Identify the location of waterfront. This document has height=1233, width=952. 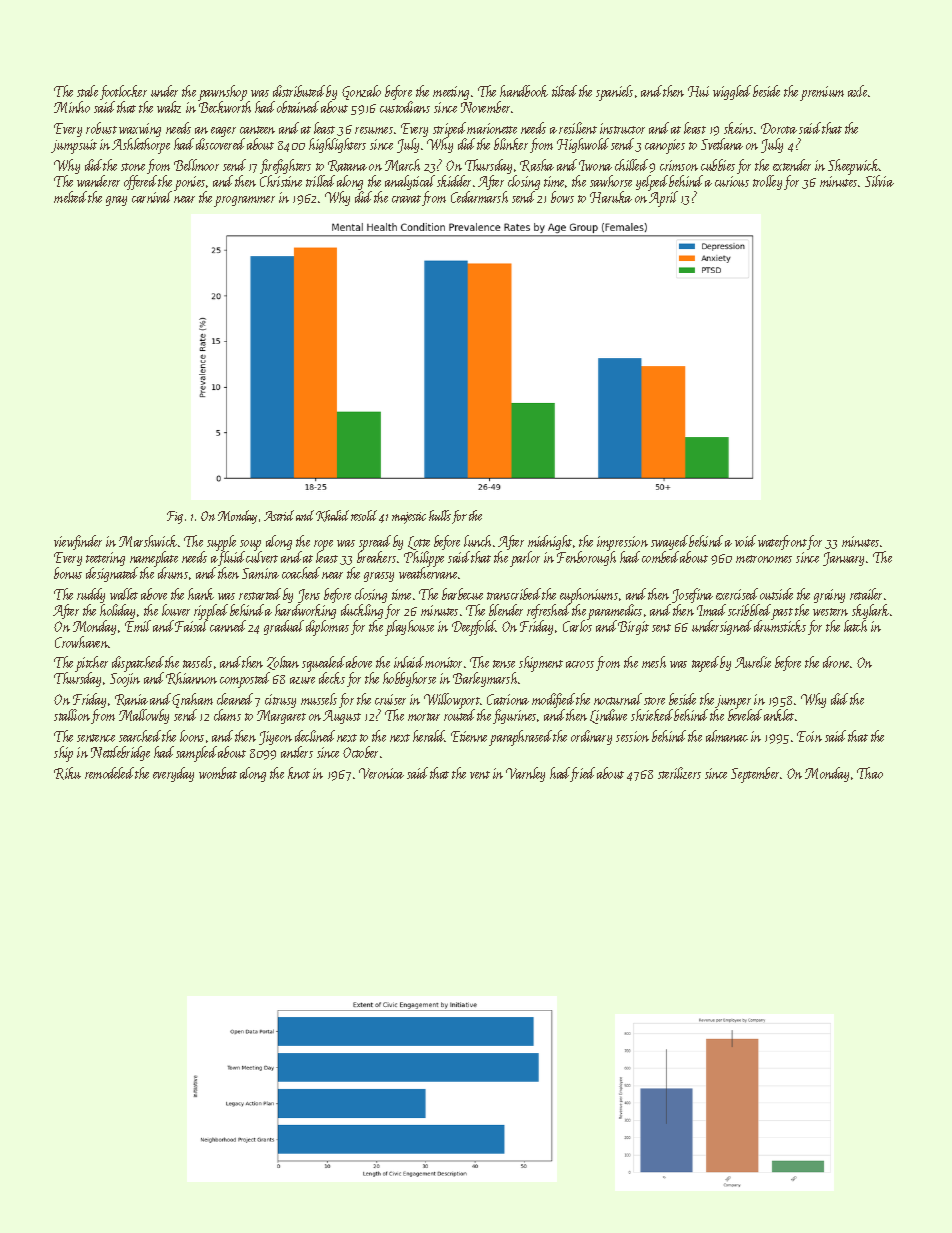
(782, 542).
